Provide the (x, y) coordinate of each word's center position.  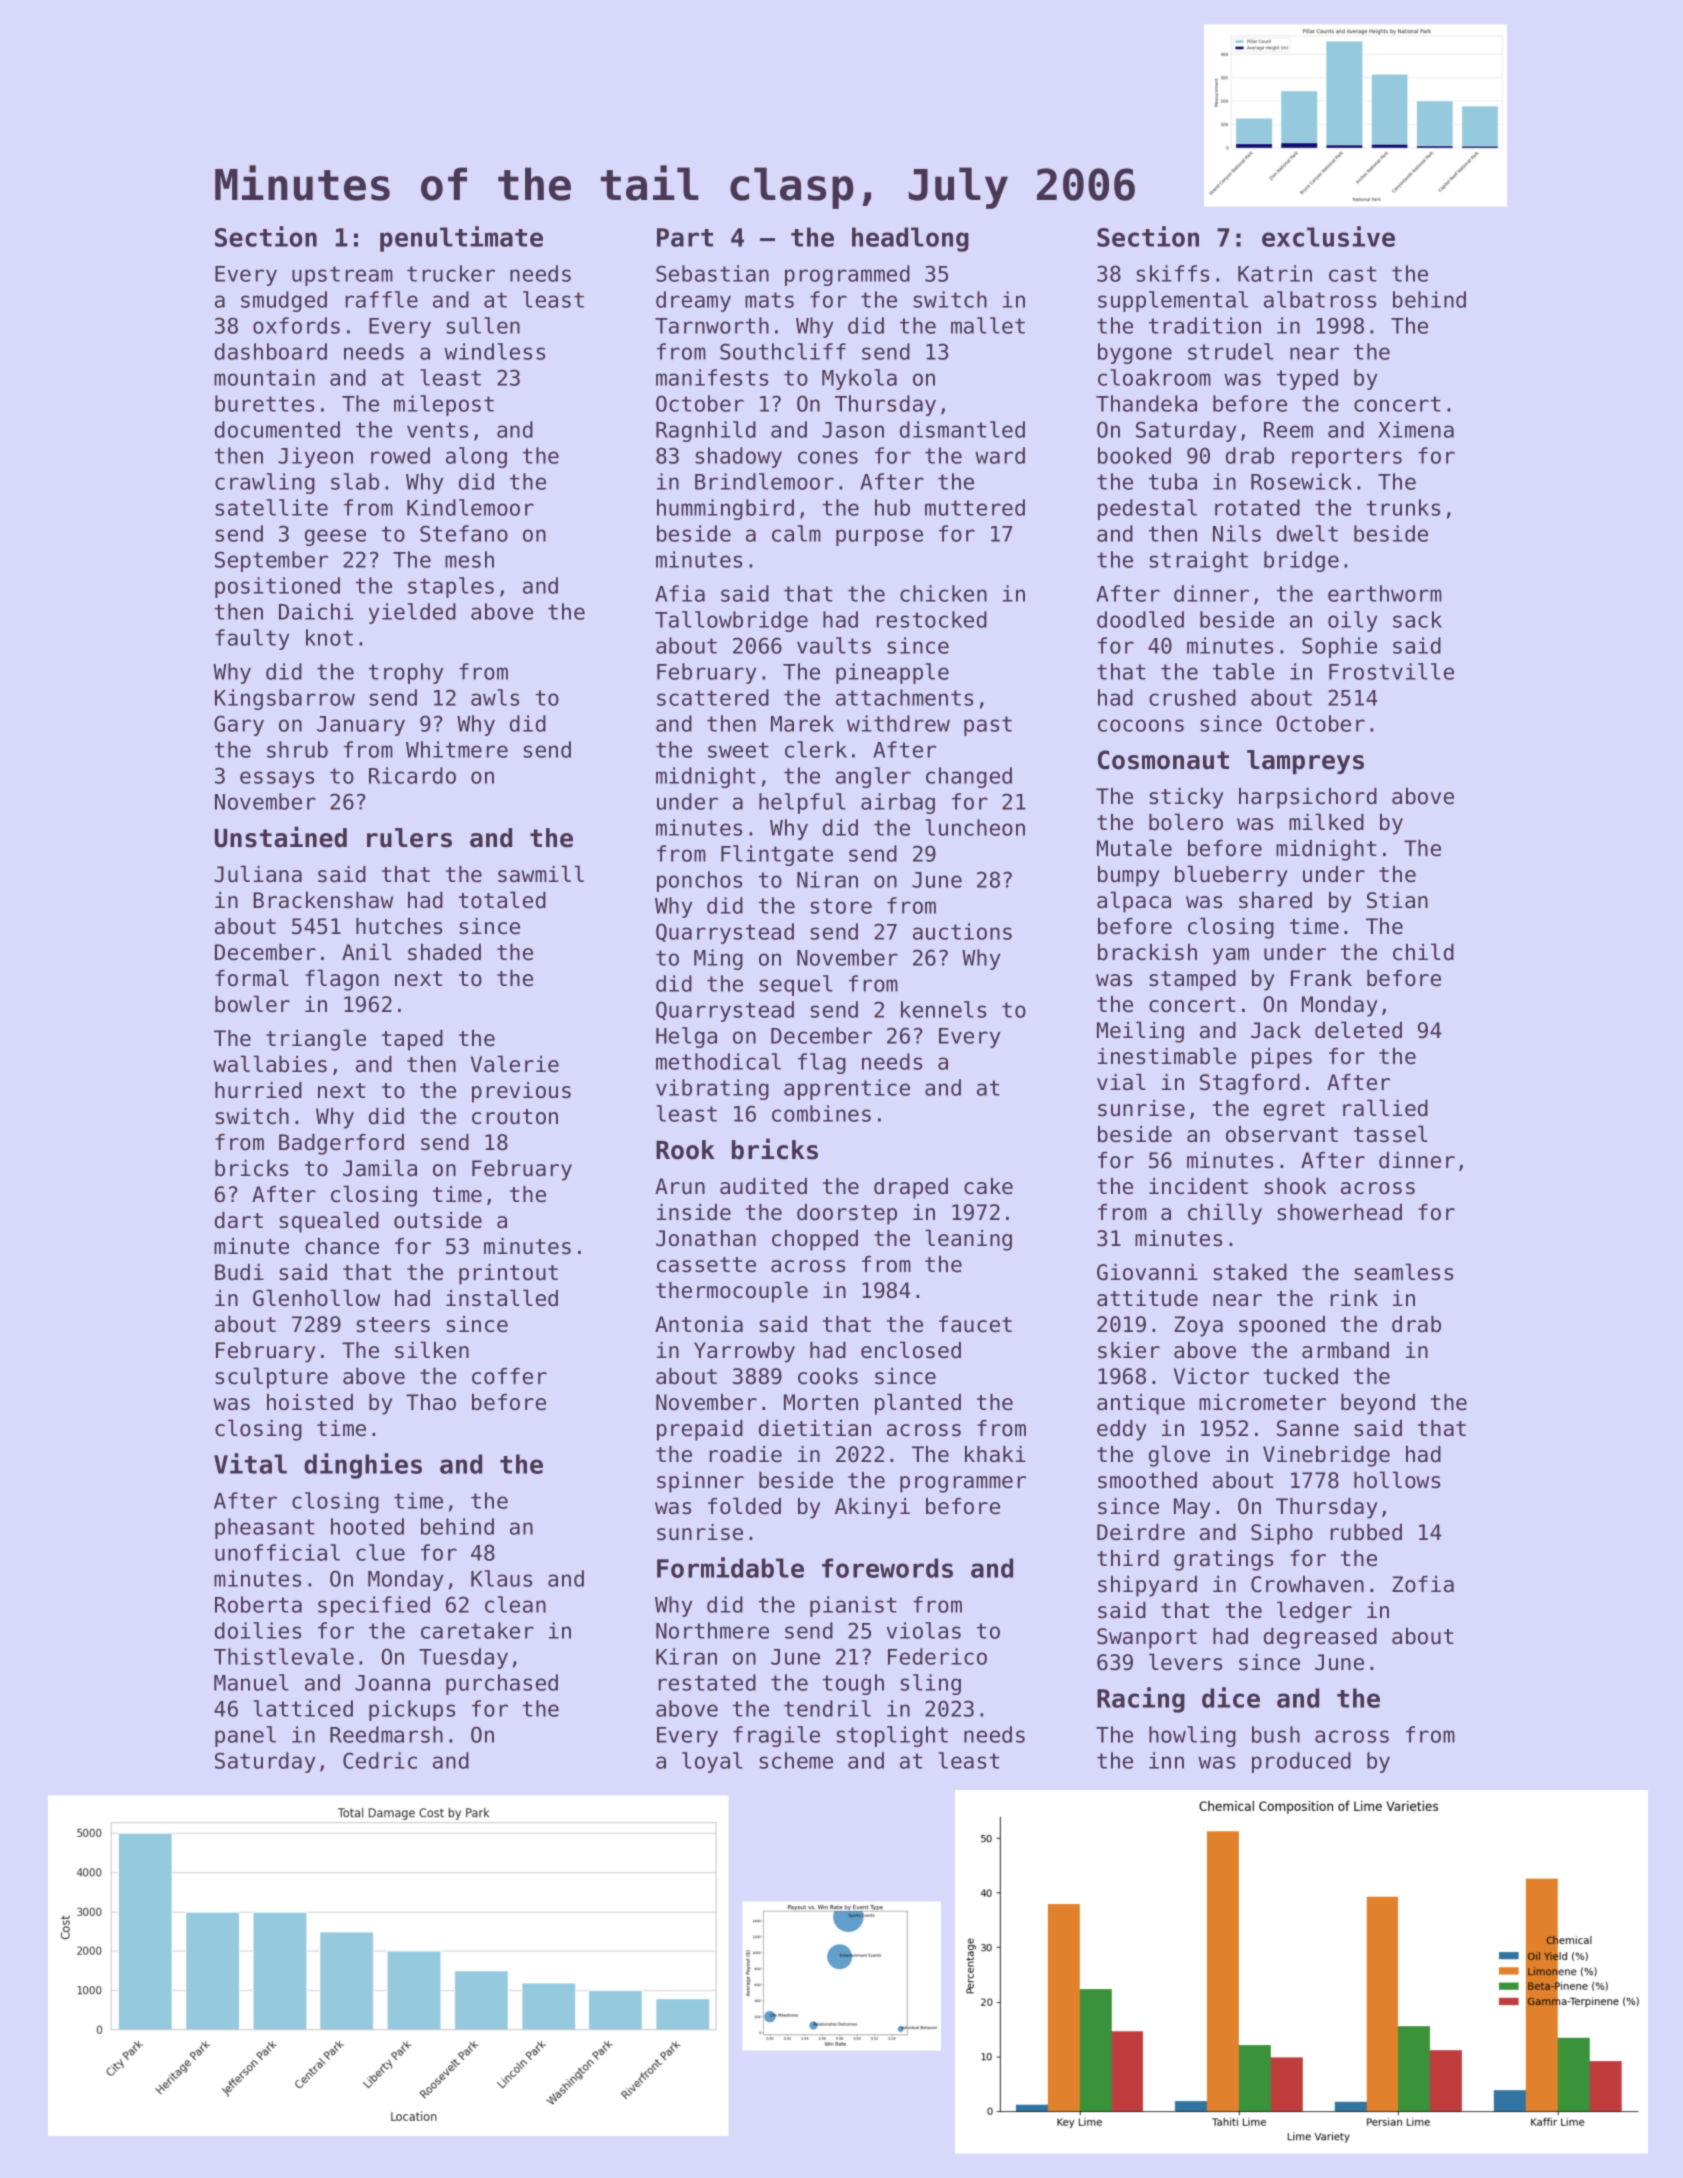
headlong (910, 239)
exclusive (1328, 236)
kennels (943, 1009)
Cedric (380, 1760)
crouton (515, 1117)
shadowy (738, 457)
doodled (1140, 619)
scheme (796, 1760)
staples (451, 587)
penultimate (461, 239)
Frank (1321, 978)
